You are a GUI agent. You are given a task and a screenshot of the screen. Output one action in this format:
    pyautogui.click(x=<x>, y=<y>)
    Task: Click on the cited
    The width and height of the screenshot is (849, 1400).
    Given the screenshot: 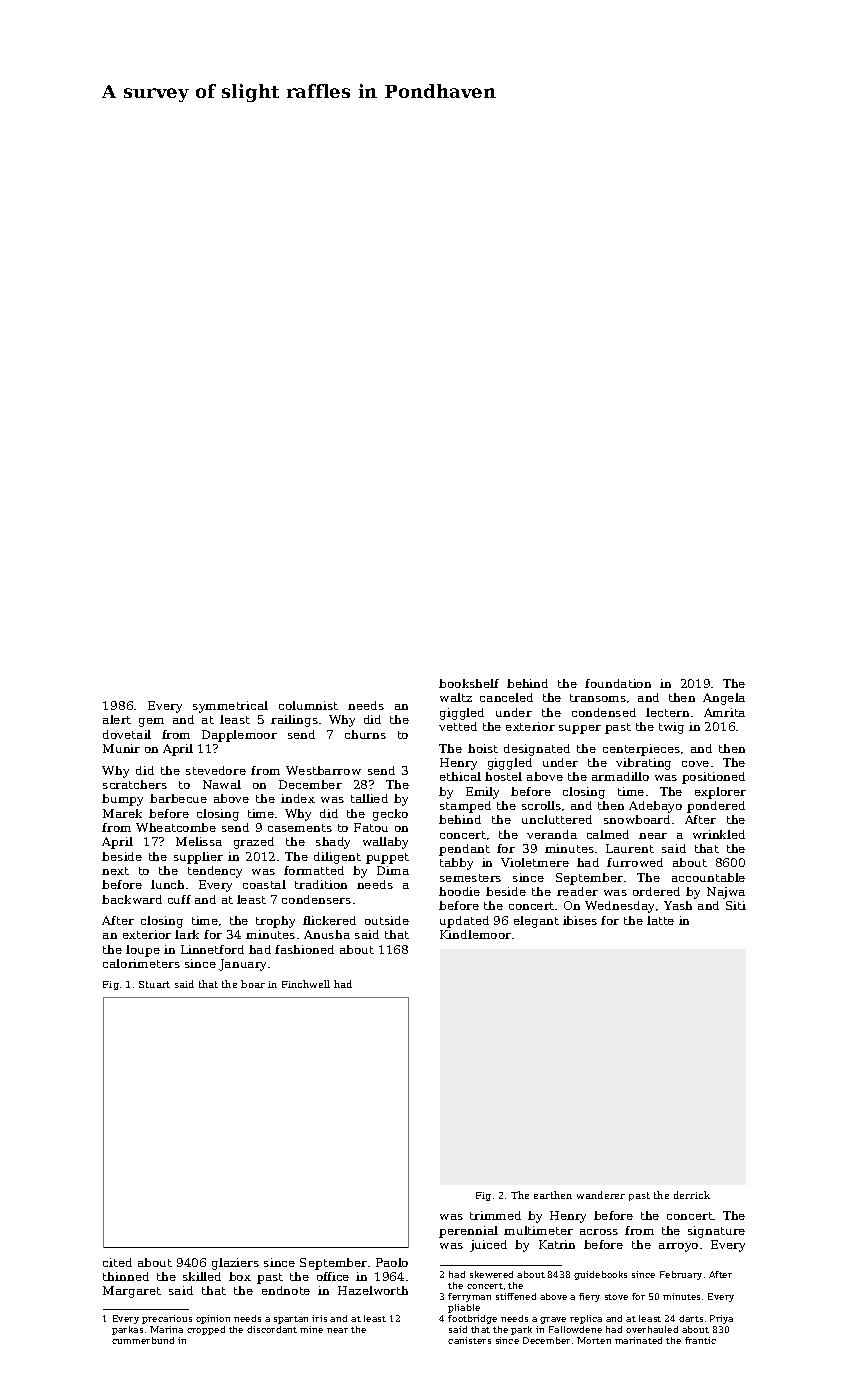 What is the action you would take?
    pyautogui.click(x=117, y=1262)
